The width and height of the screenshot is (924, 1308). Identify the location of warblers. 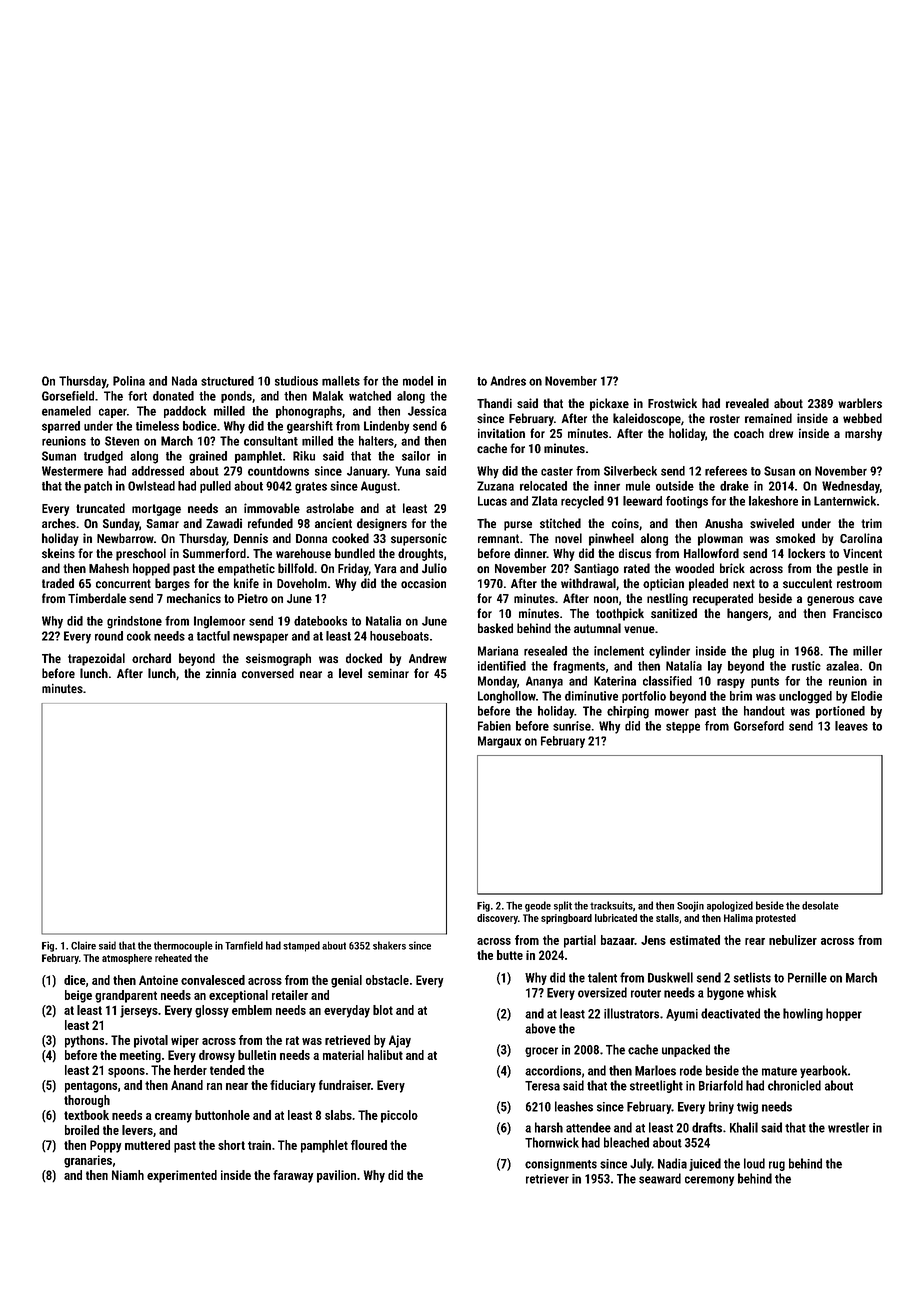
(860, 403).
